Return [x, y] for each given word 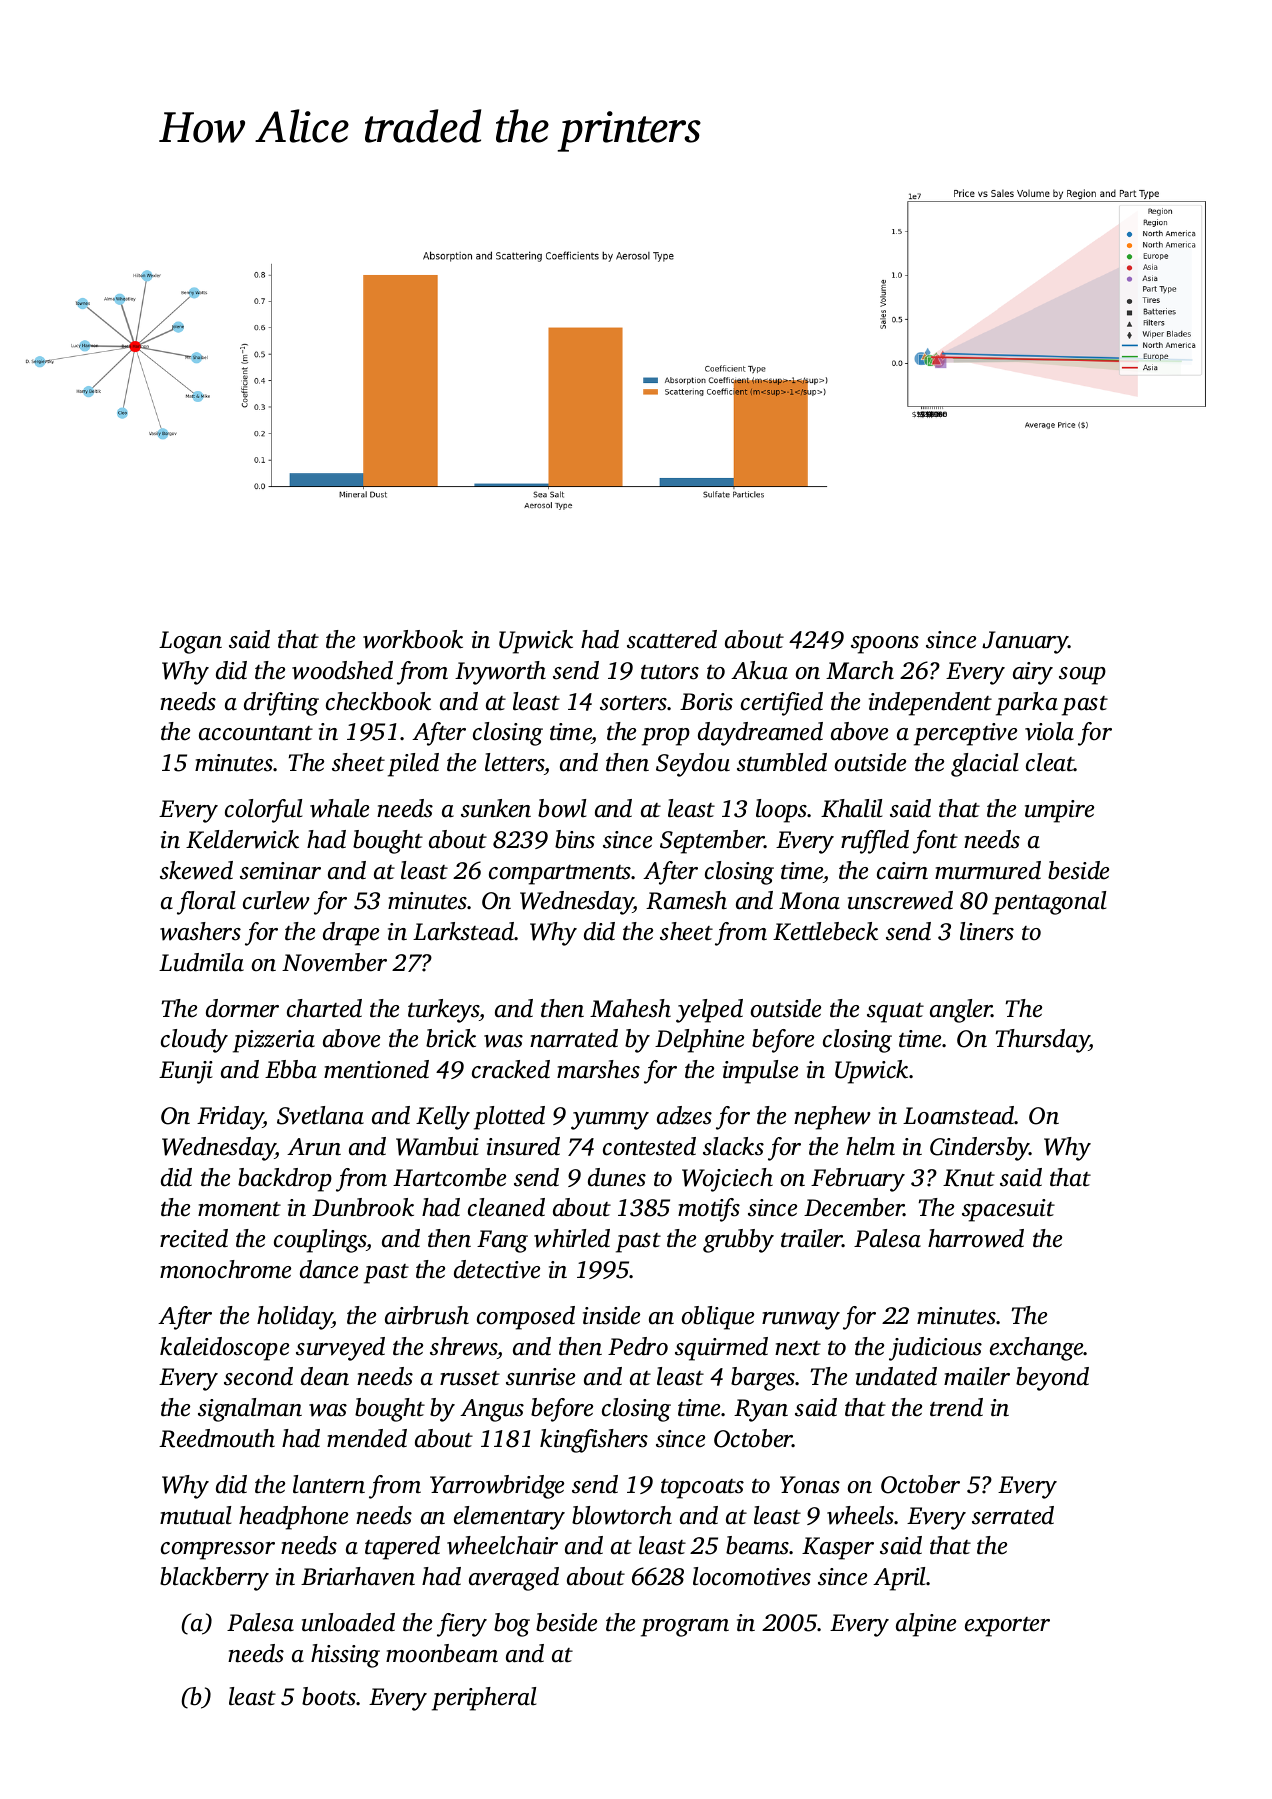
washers [200, 931]
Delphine [699, 1041]
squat [895, 1013]
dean [325, 1376]
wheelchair [502, 1545]
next [798, 1348]
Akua [759, 670]
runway [801, 1321]
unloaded [348, 1622]
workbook [413, 639]
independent [930, 704]
